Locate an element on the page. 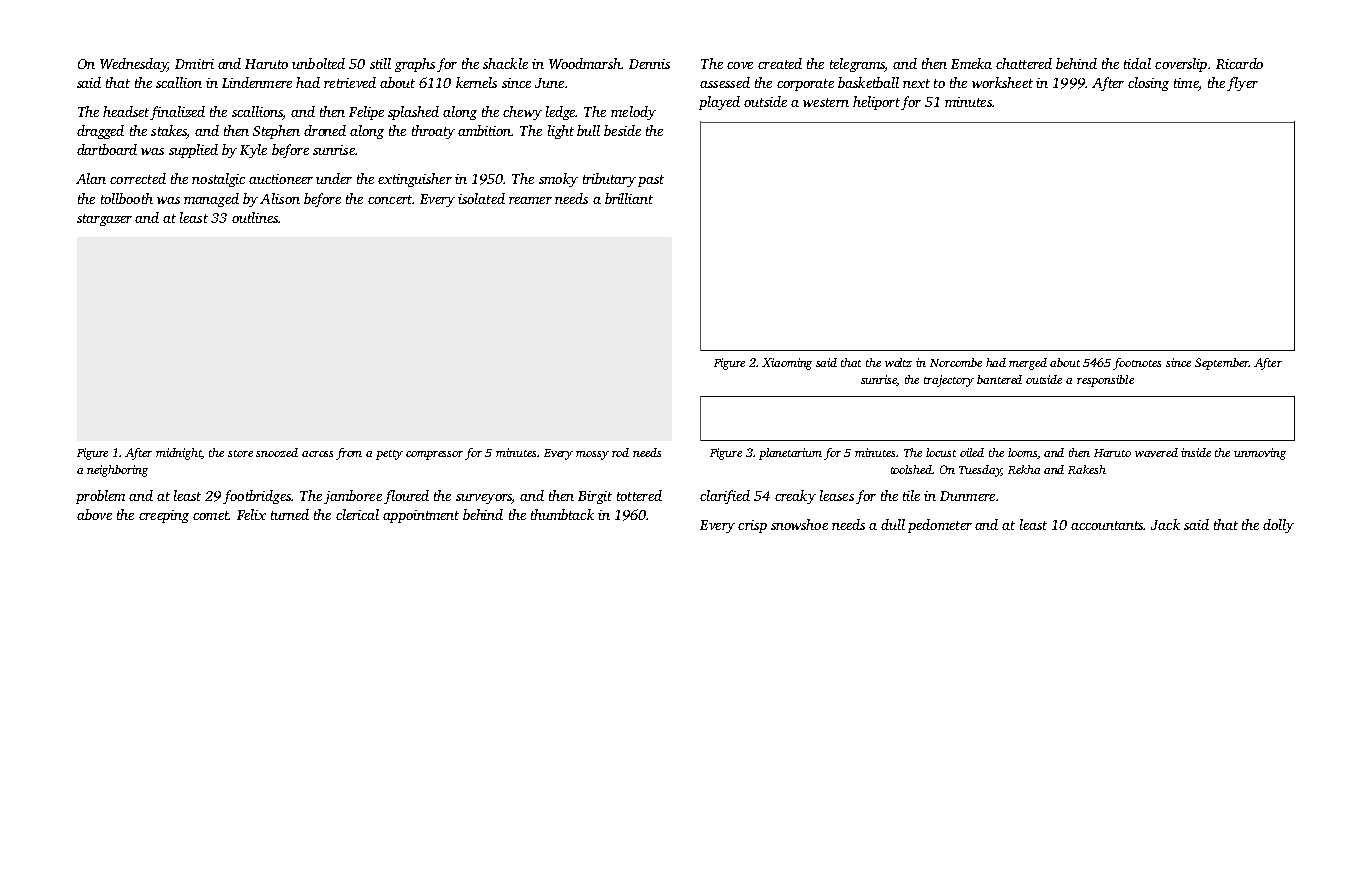  Xiaoming is located at coordinates (787, 364).
